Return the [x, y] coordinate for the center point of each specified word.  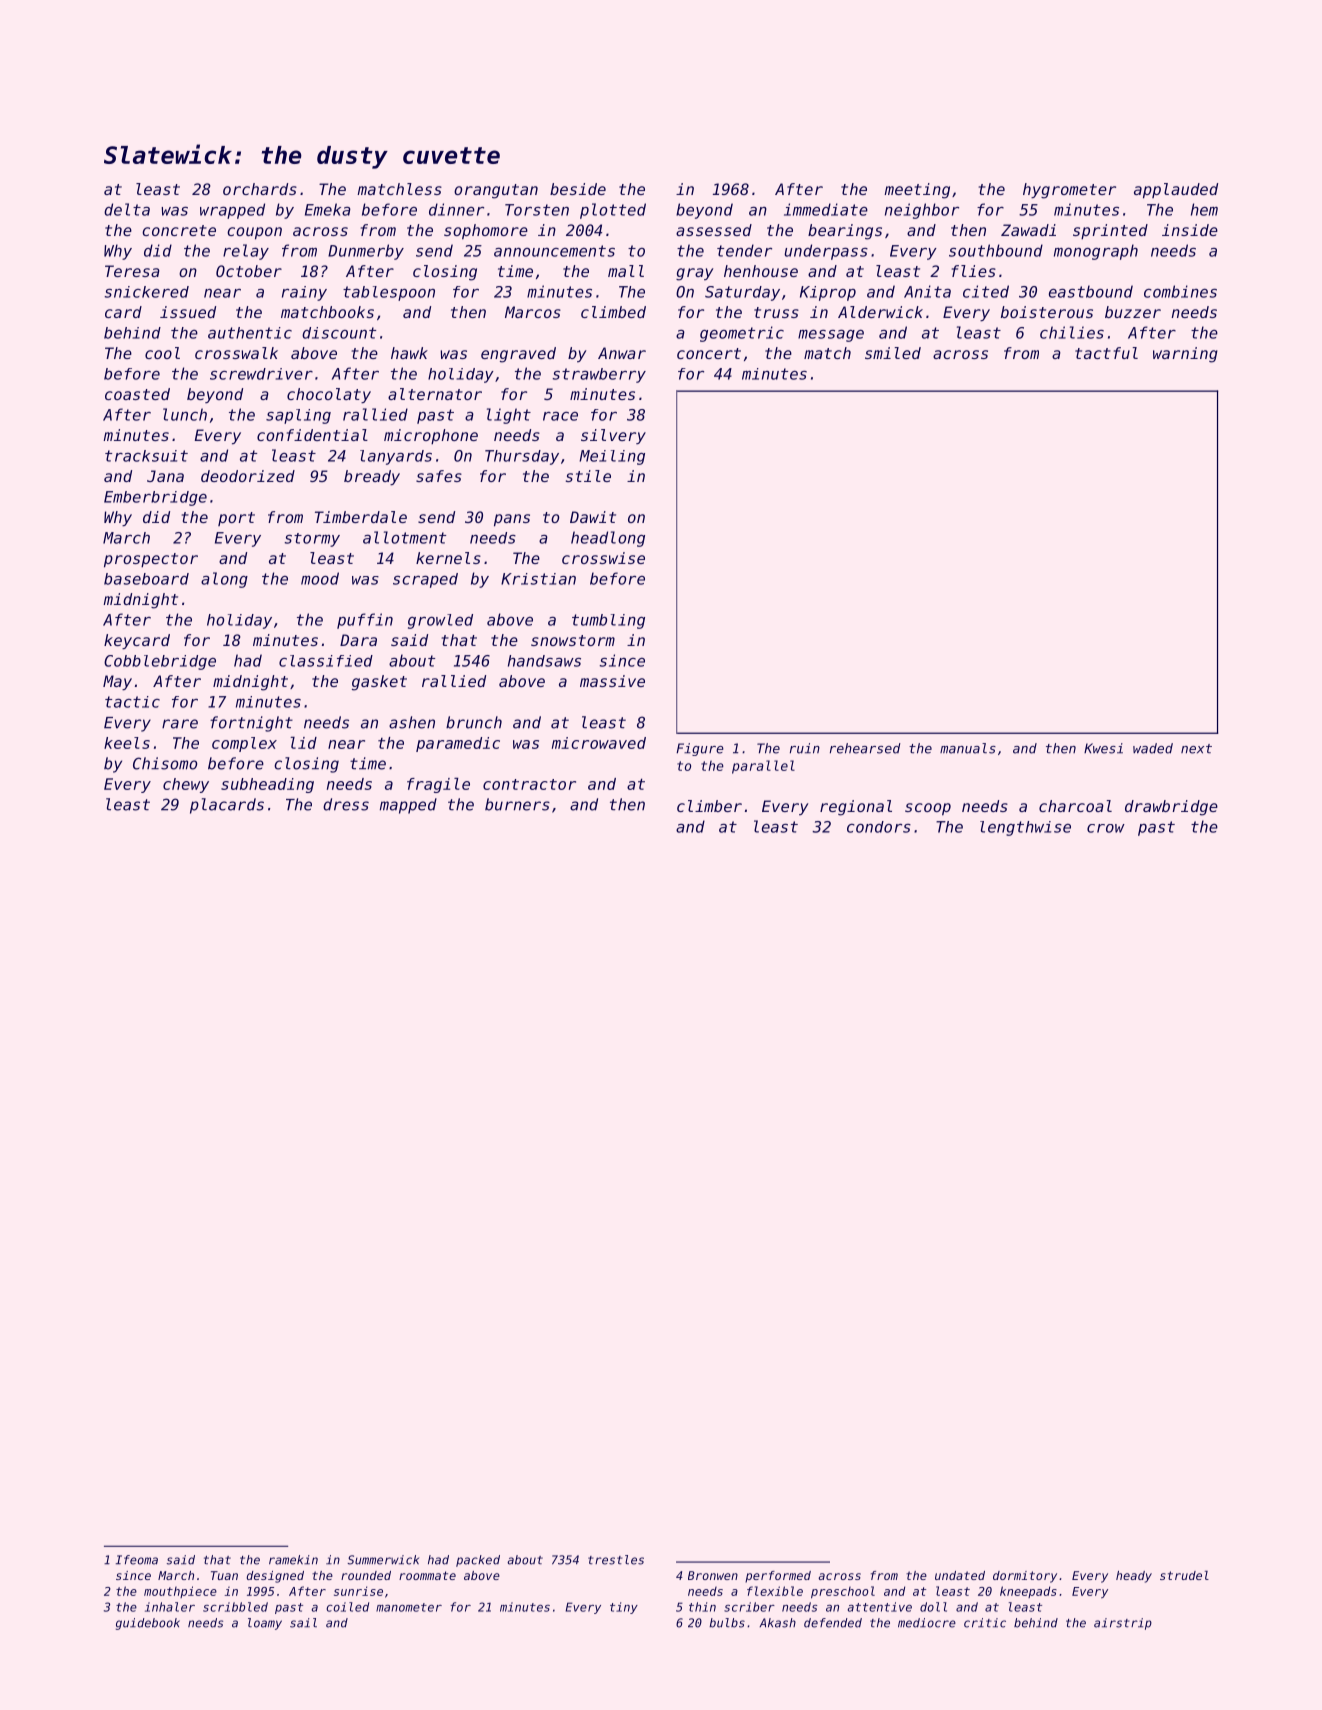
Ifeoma [137, 1560]
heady [1134, 1577]
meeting [917, 191]
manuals [968, 748]
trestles [616, 1560]
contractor [529, 784]
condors [879, 827]
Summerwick [383, 1560]
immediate [826, 209]
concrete [179, 230]
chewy [186, 785]
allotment [404, 537]
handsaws [544, 661]
